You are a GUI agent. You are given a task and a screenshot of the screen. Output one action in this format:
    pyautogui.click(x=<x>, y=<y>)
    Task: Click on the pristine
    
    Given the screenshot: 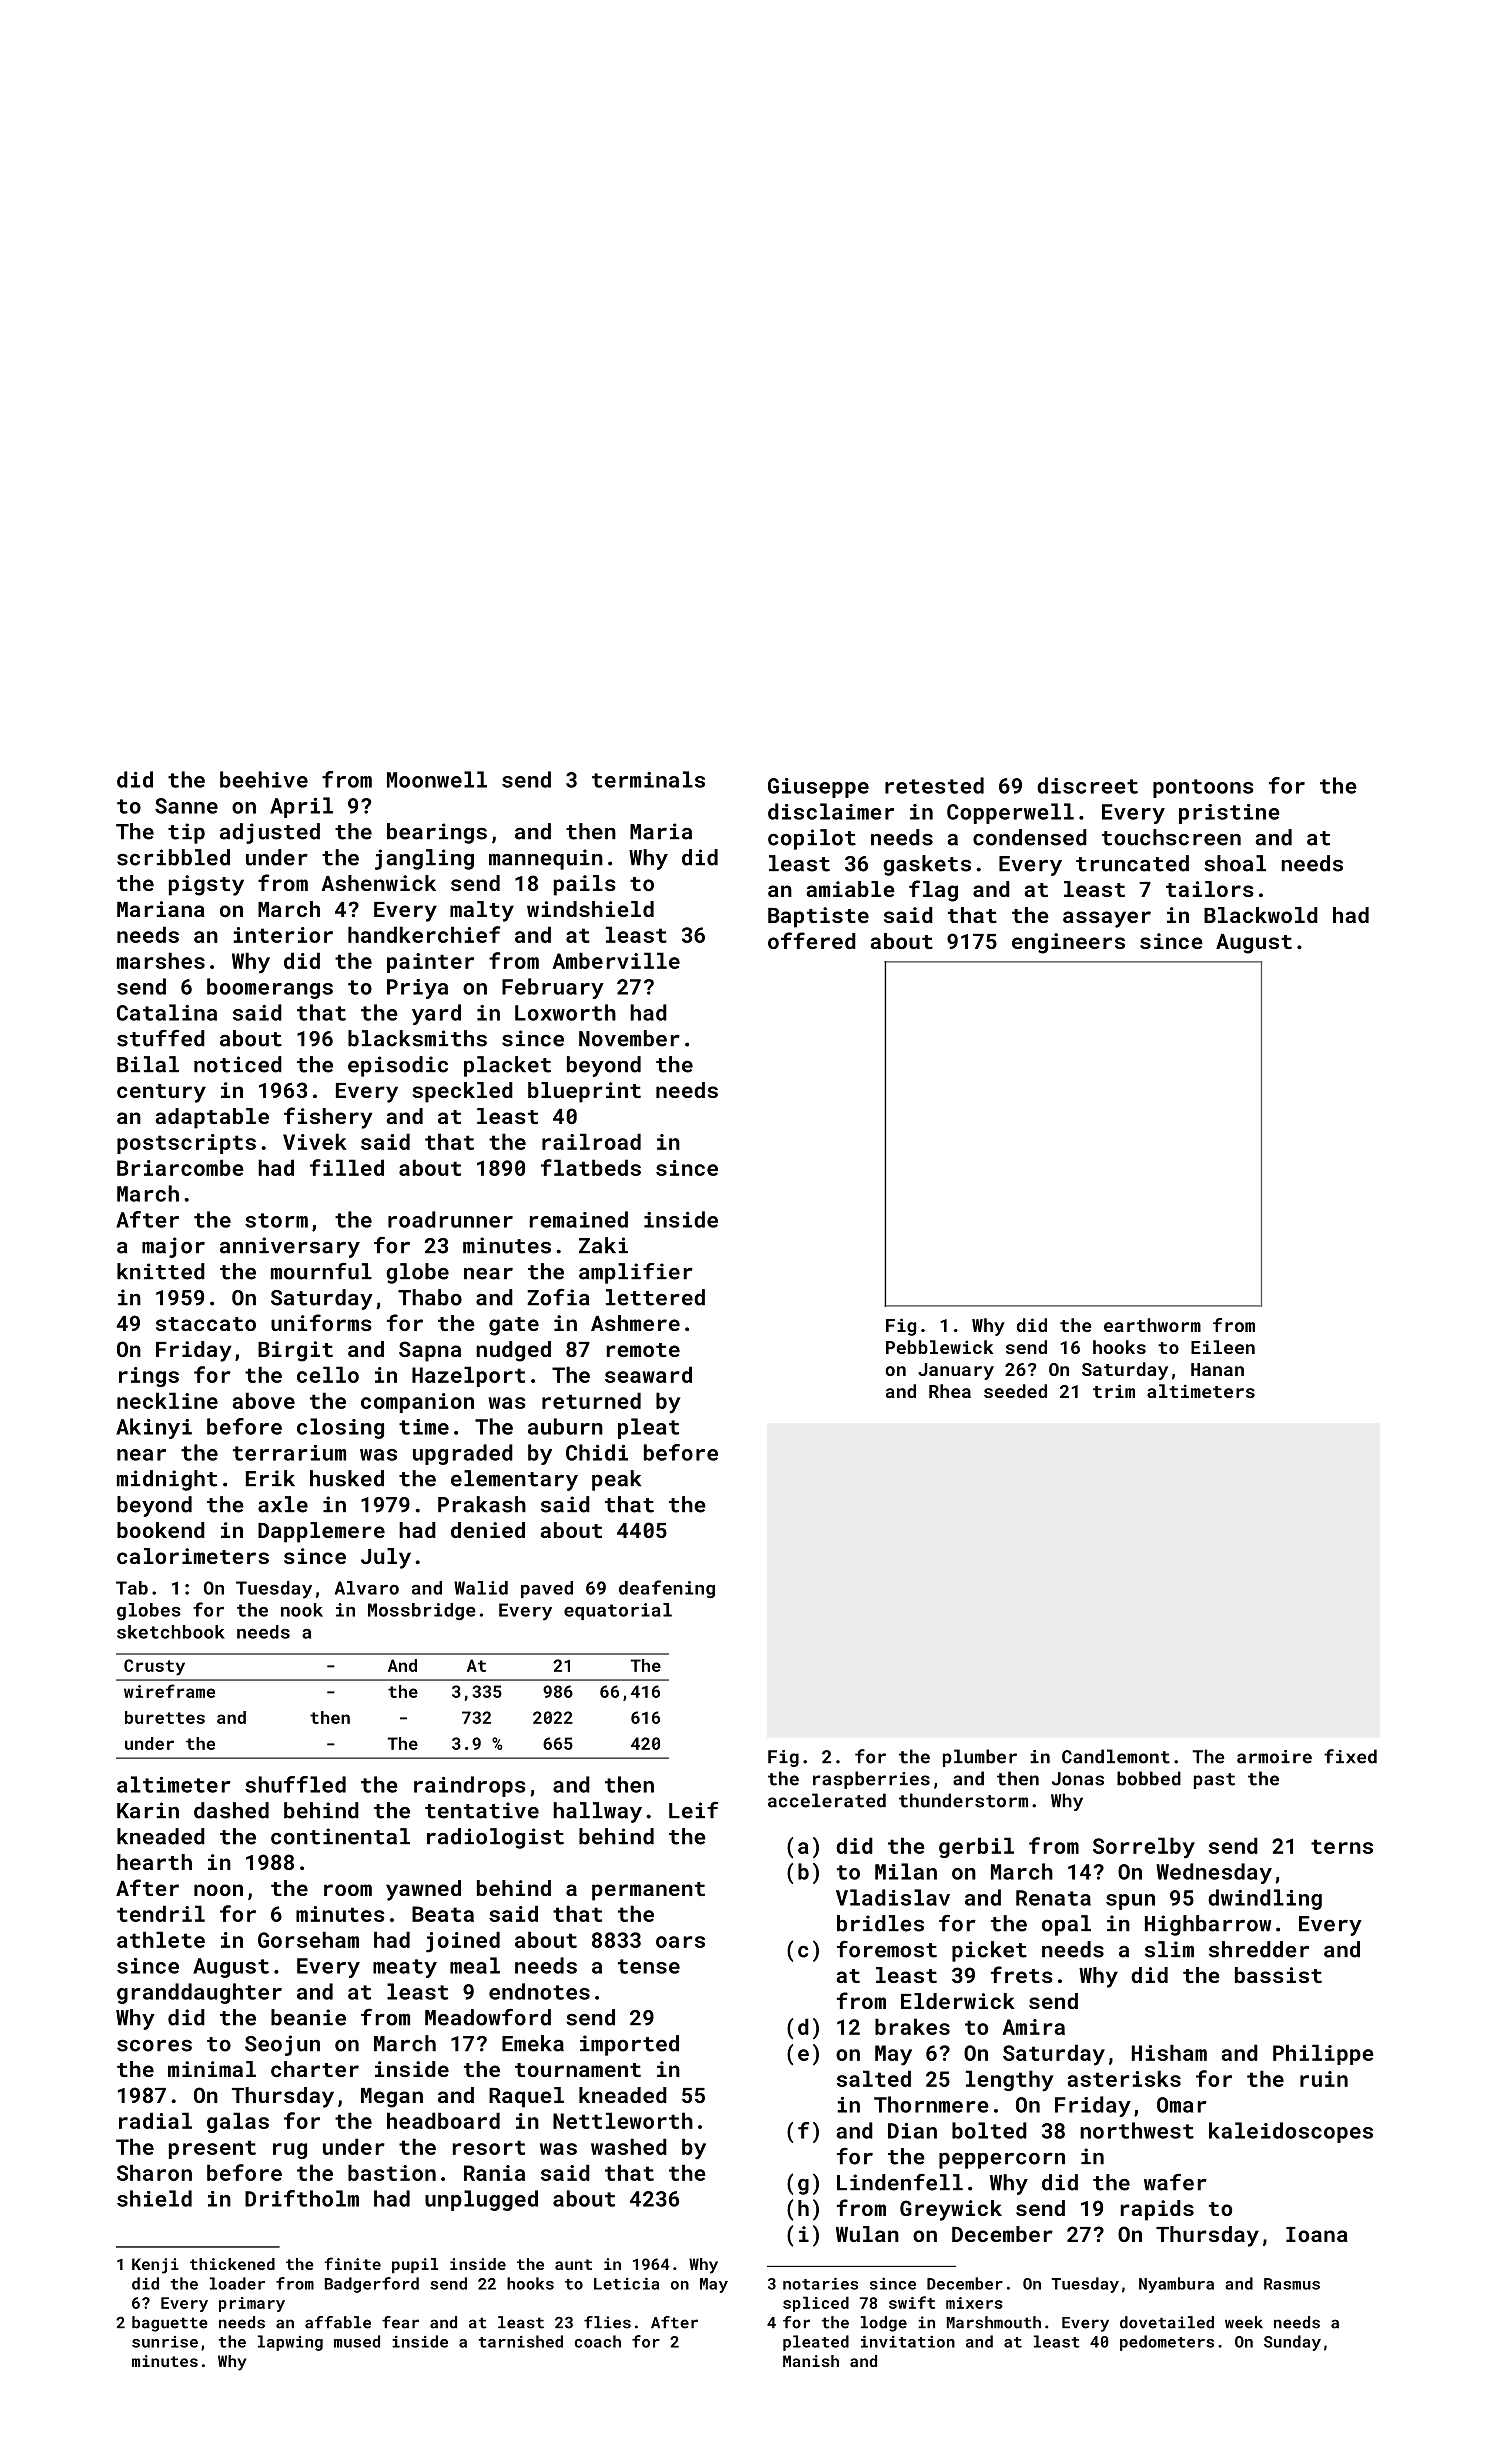 What is the action you would take?
    pyautogui.click(x=1229, y=814)
